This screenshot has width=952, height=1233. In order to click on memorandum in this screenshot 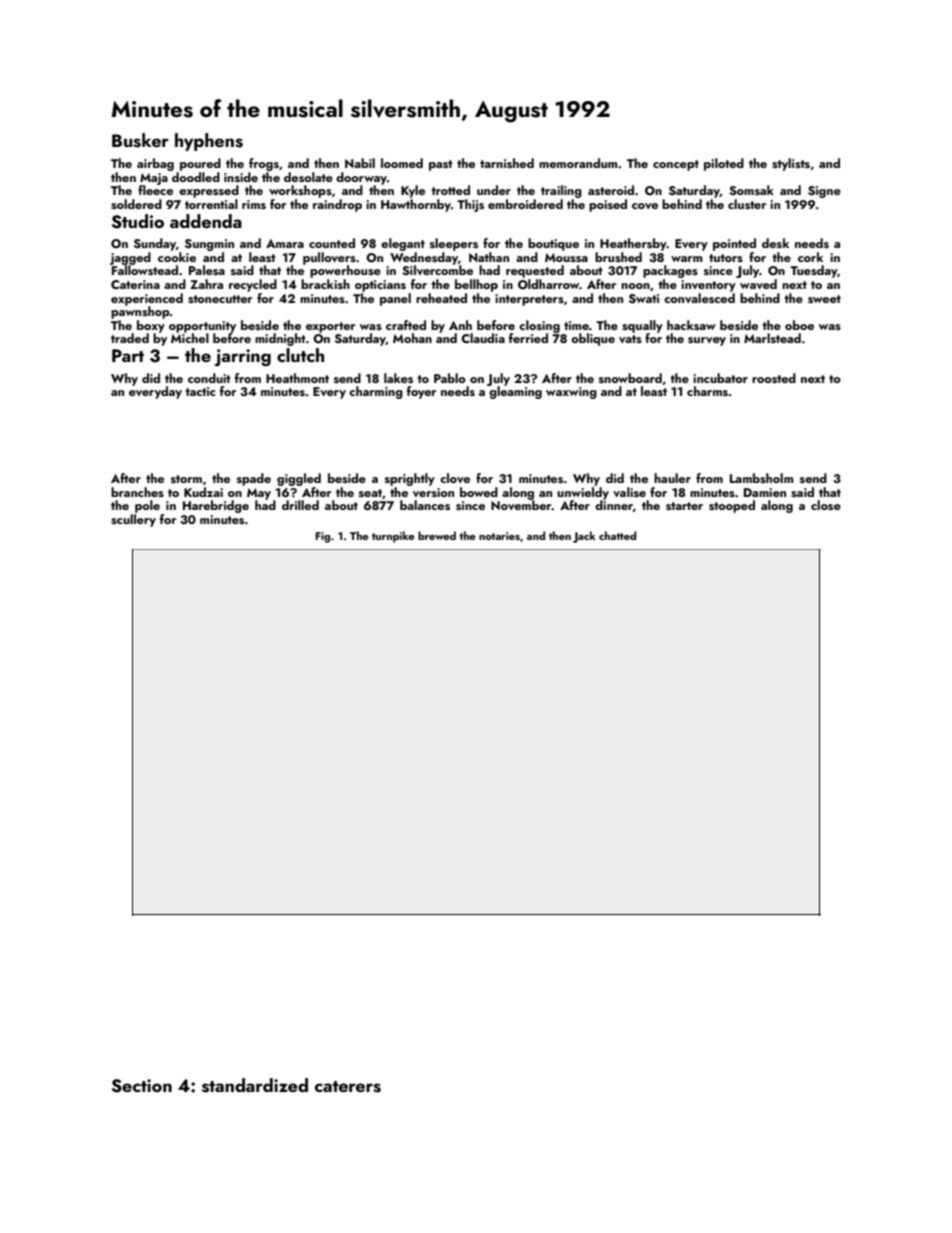, I will do `click(578, 163)`.
